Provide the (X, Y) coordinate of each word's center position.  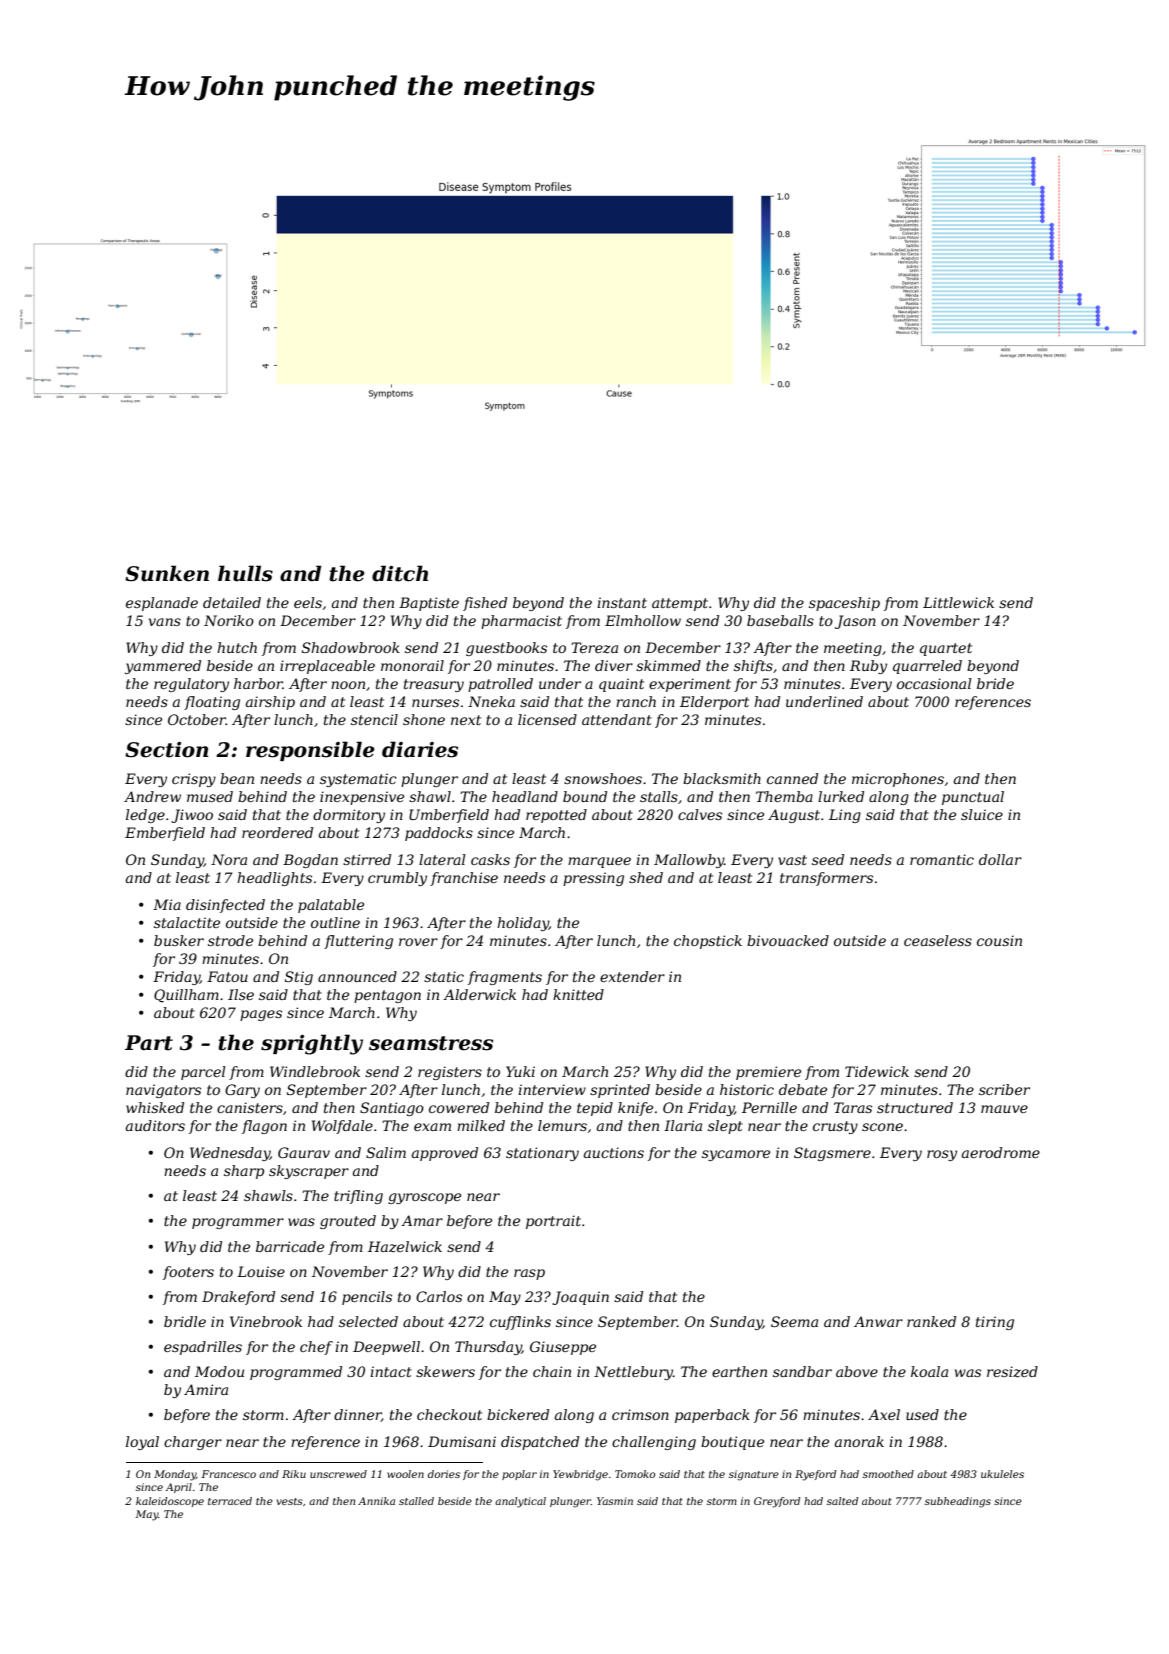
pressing (593, 879)
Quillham (186, 996)
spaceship (844, 604)
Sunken (167, 573)
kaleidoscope (170, 1502)
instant (622, 602)
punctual (973, 798)
